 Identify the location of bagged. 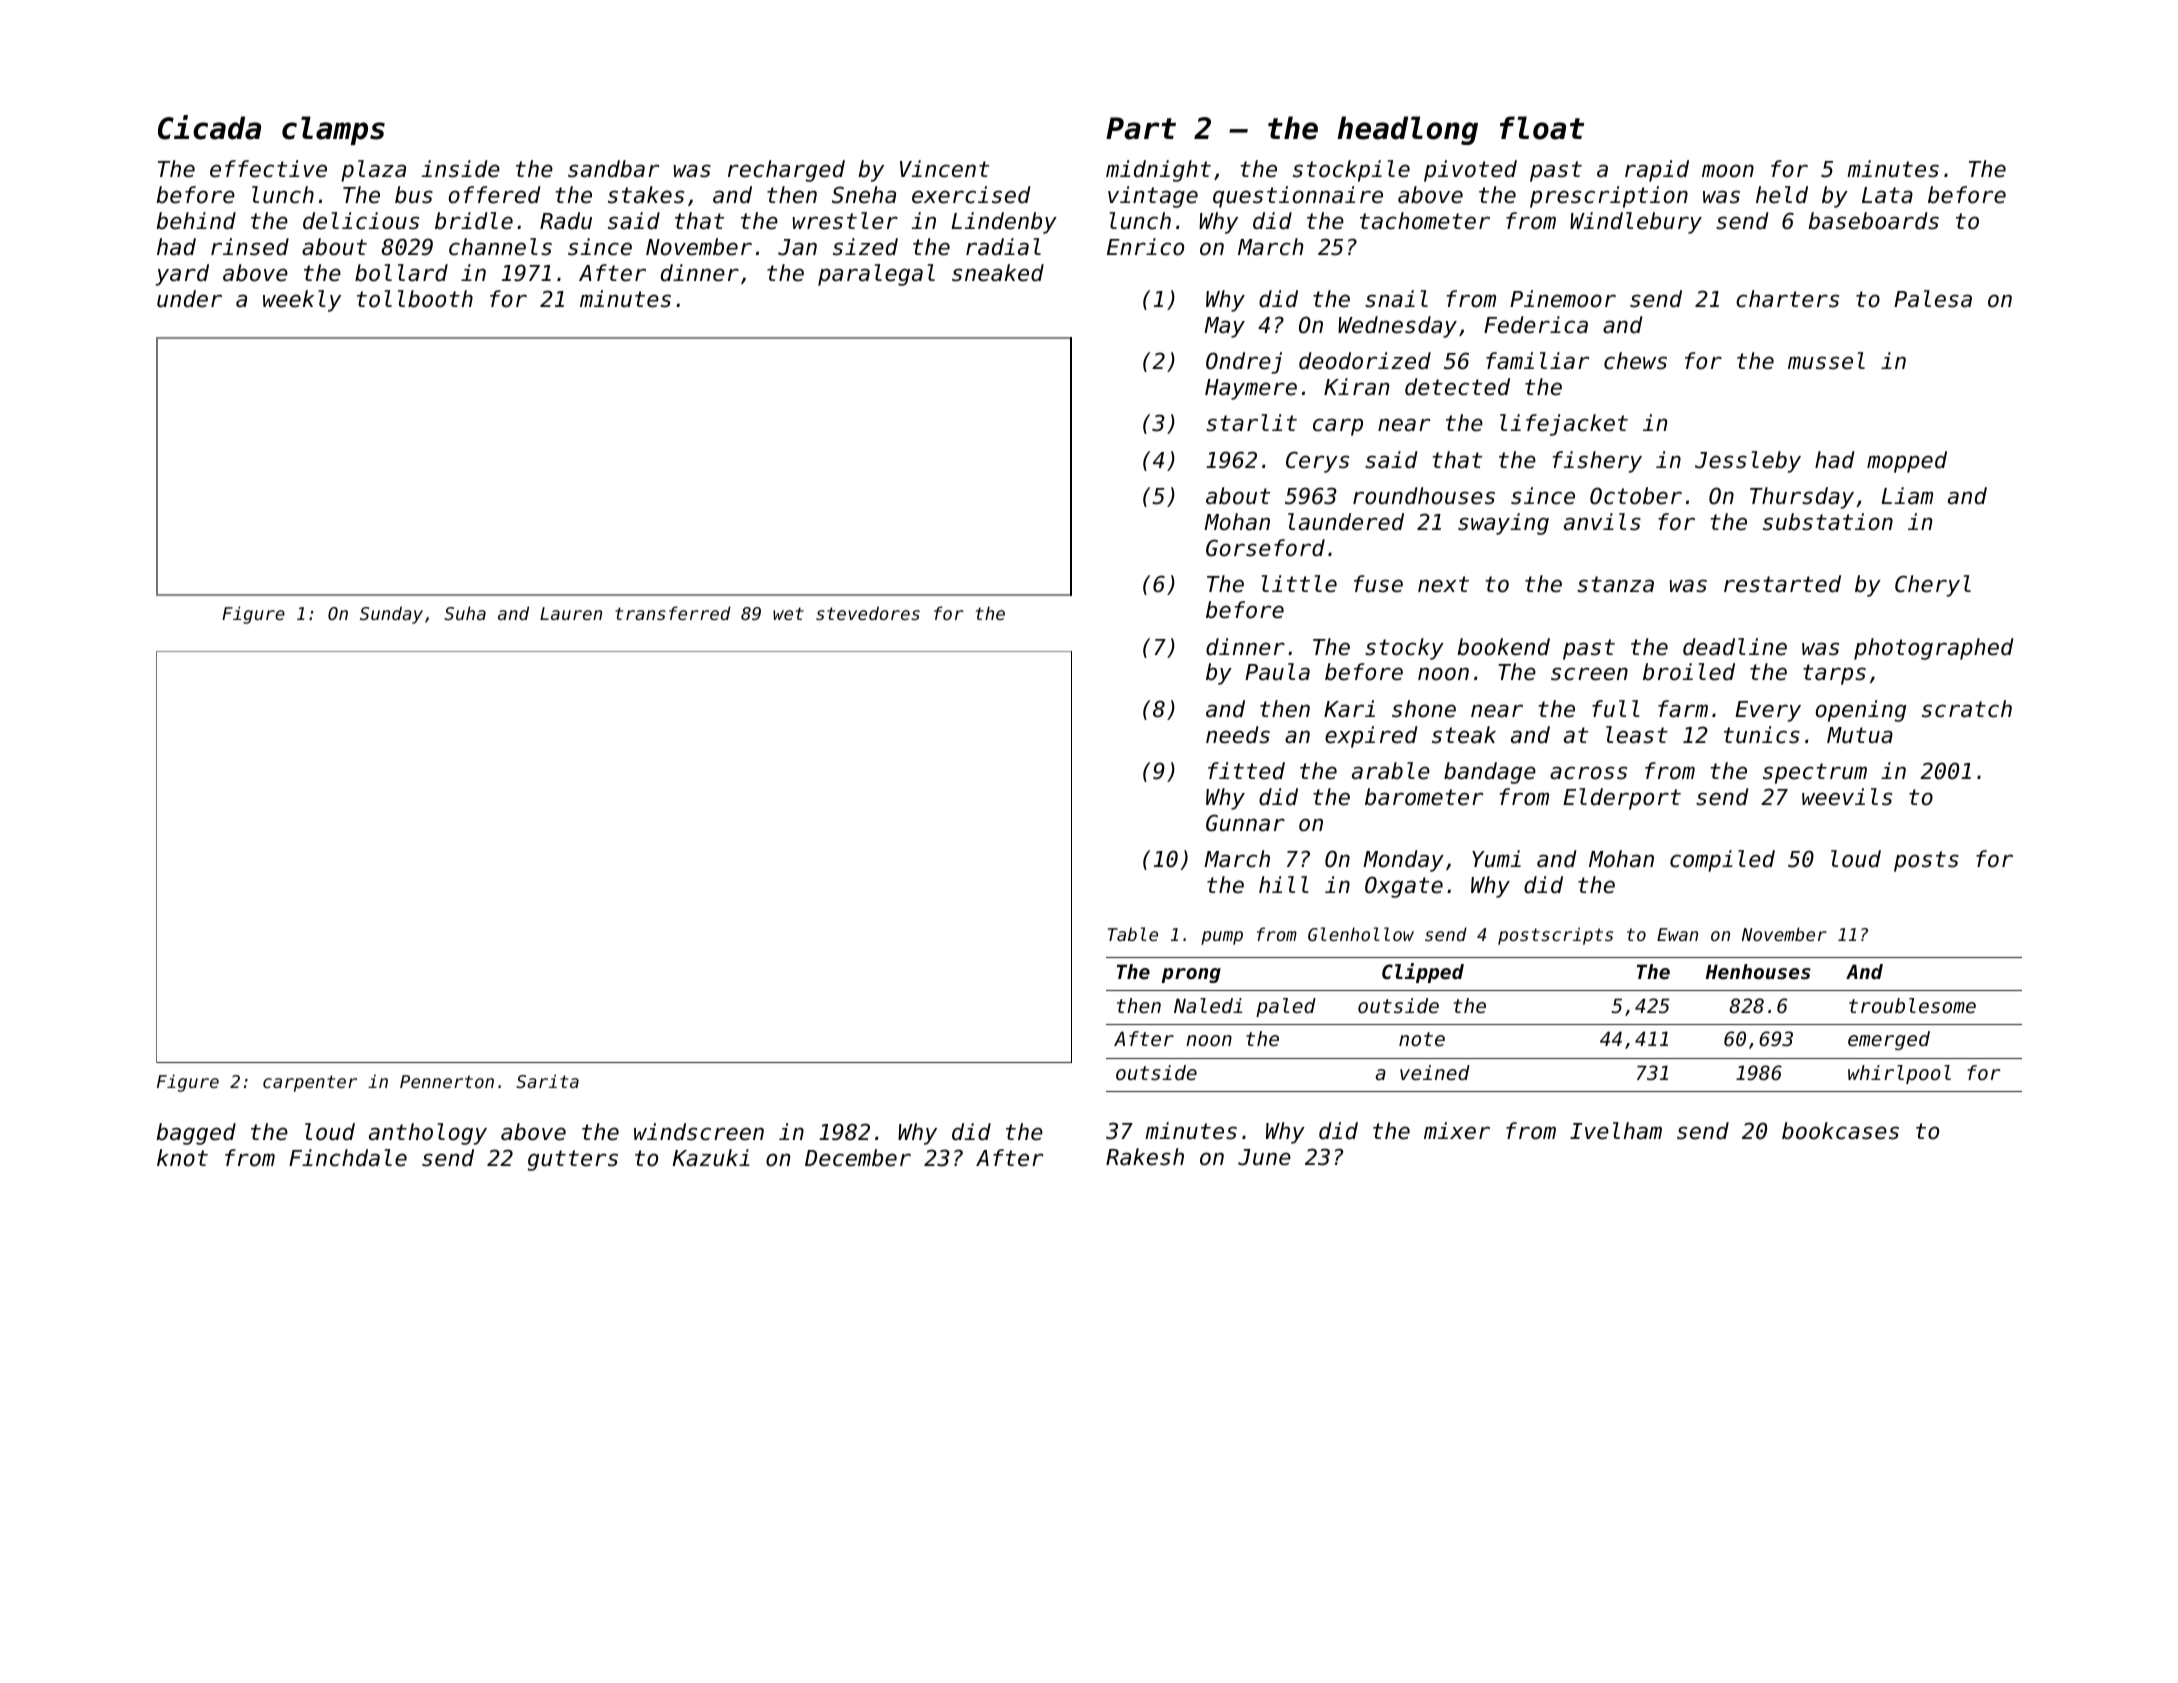
(196, 1134).
